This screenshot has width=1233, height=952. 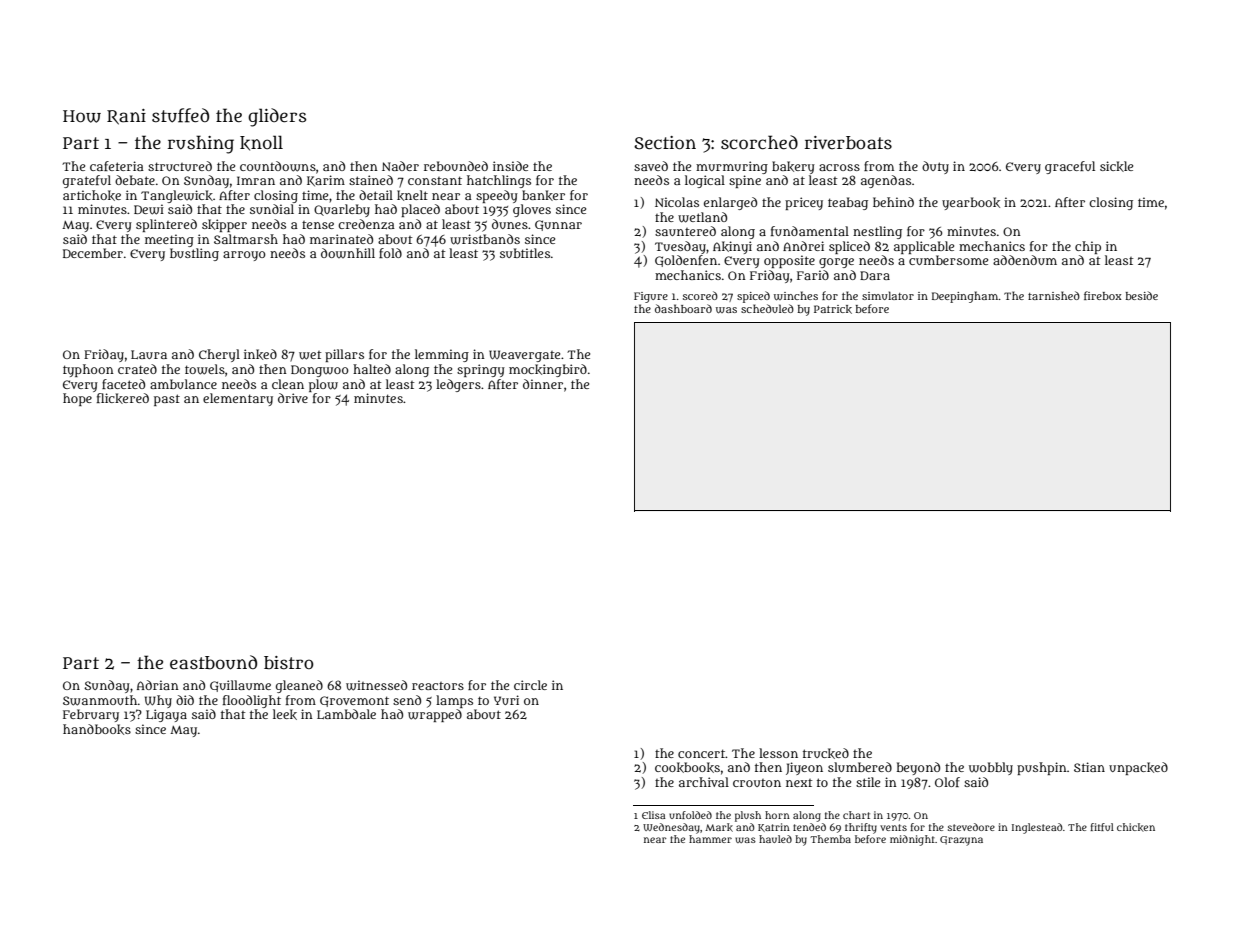 I want to click on knoll, so click(x=261, y=143).
